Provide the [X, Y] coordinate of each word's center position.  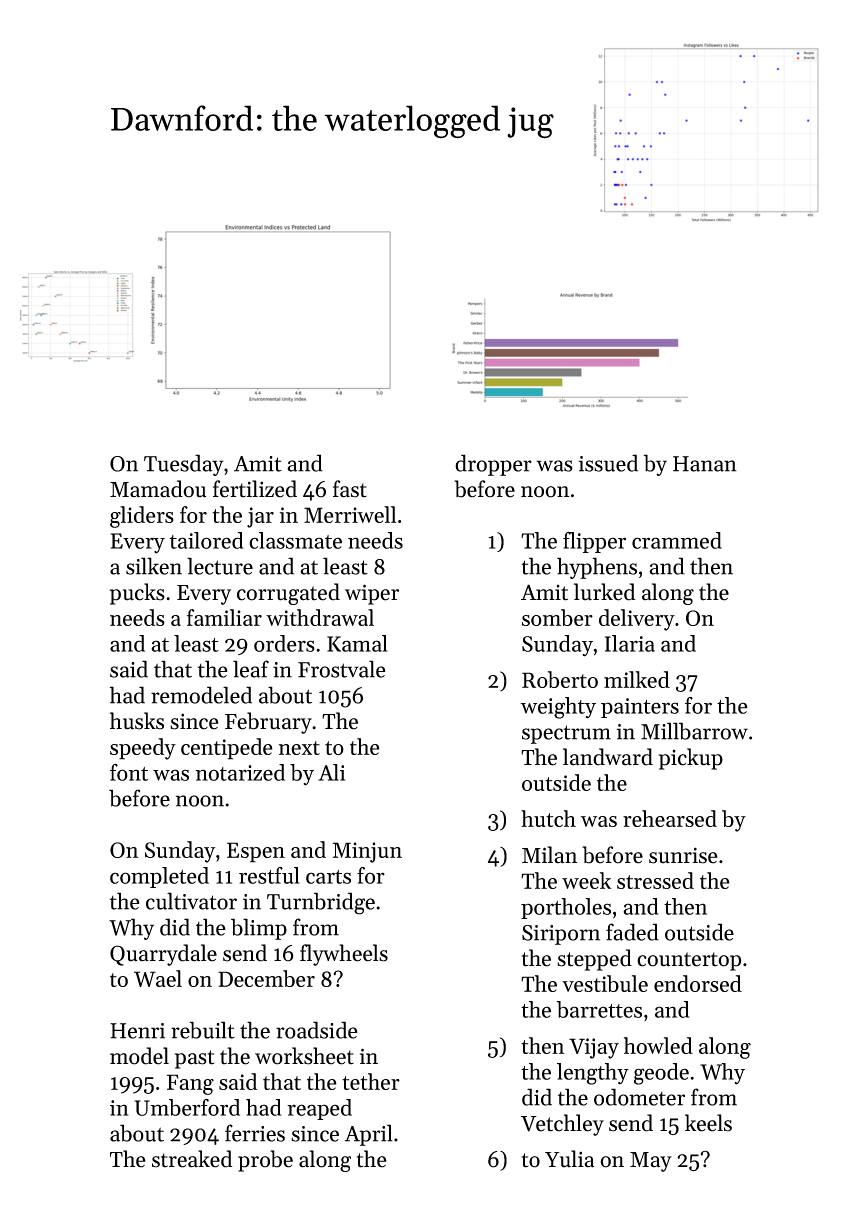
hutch [548, 818]
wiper [372, 594]
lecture [220, 566]
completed [159, 877]
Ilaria [630, 643]
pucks [137, 594]
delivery [637, 620]
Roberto [560, 679]
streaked [192, 1159]
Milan [549, 855]
